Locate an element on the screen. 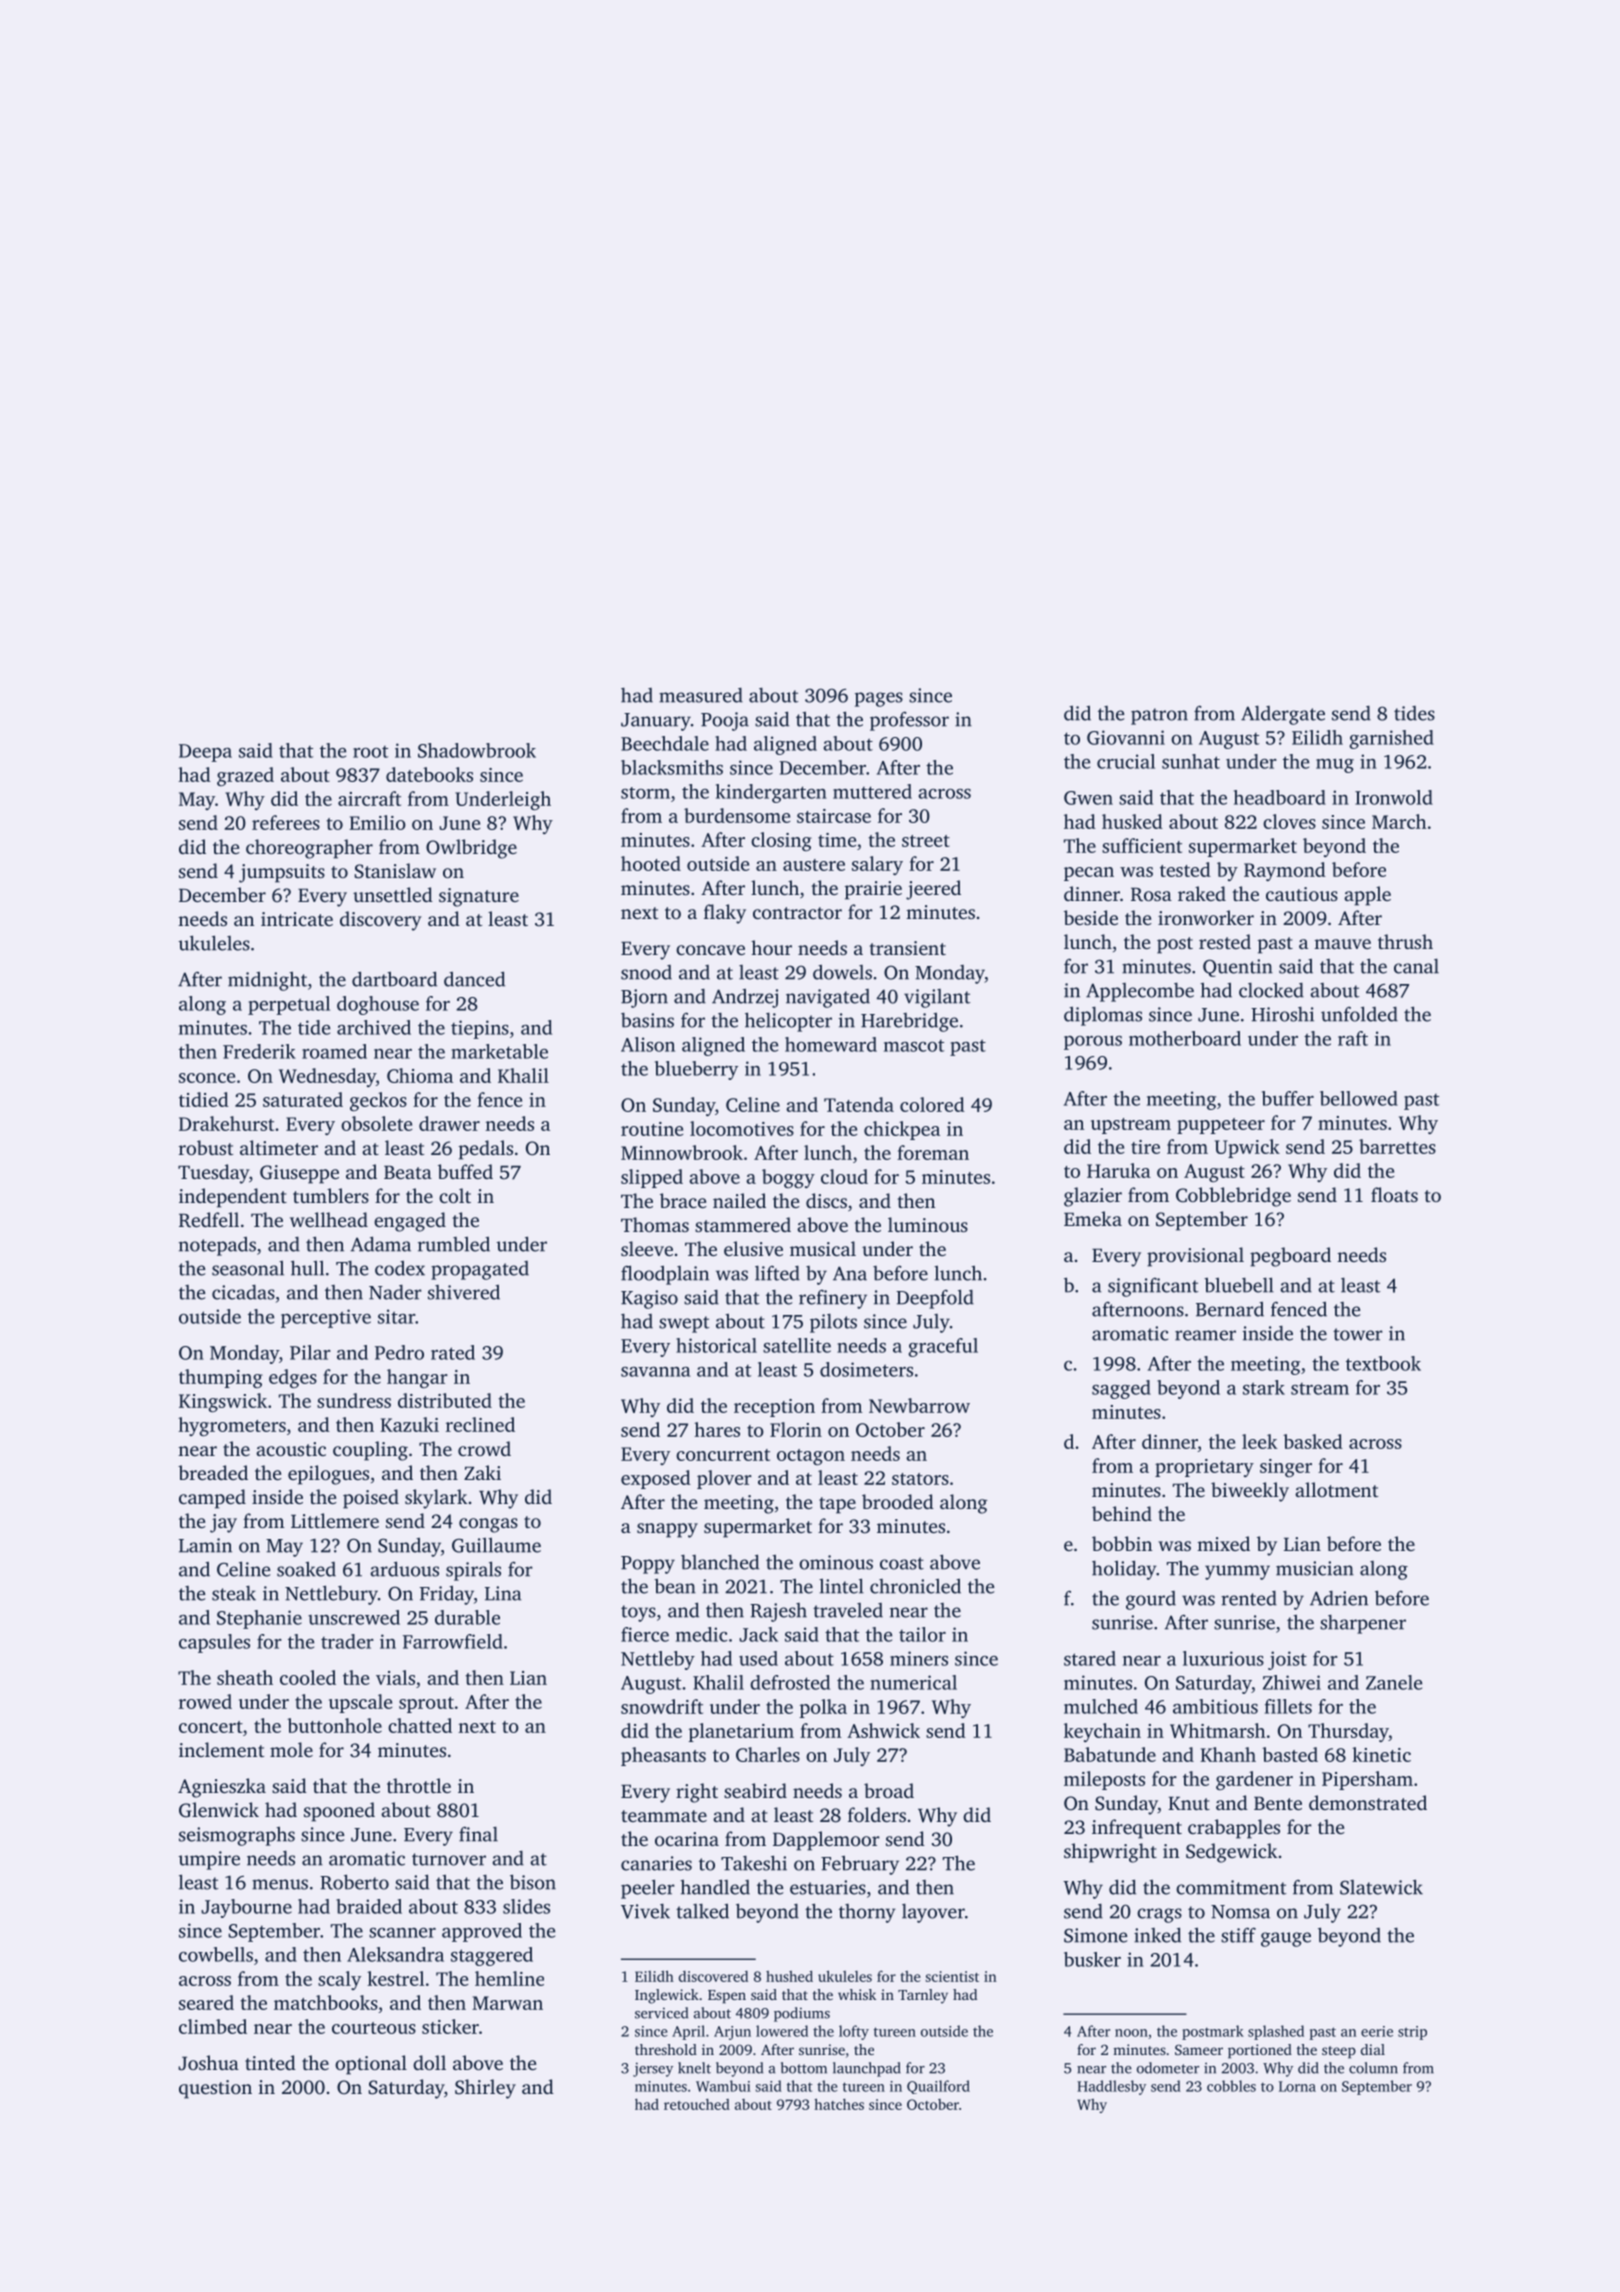  provisional is located at coordinates (1195, 1257).
